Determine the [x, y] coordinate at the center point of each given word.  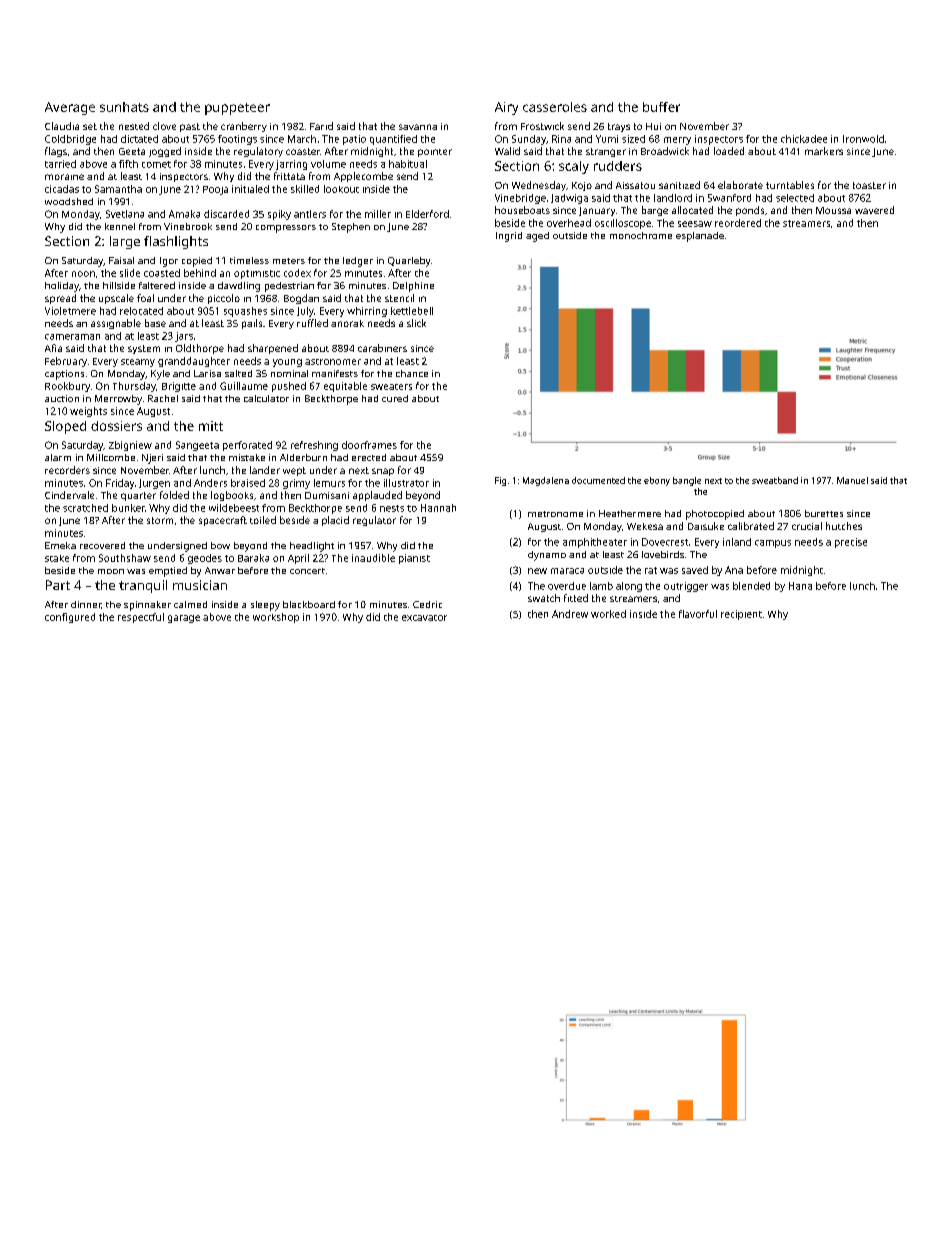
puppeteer [237, 109]
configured [70, 618]
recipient [741, 615]
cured [395, 398]
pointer [435, 153]
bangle [687, 481]
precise [851, 543]
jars [184, 337]
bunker [128, 508]
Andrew [570, 614]
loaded [729, 151]
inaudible [373, 558]
